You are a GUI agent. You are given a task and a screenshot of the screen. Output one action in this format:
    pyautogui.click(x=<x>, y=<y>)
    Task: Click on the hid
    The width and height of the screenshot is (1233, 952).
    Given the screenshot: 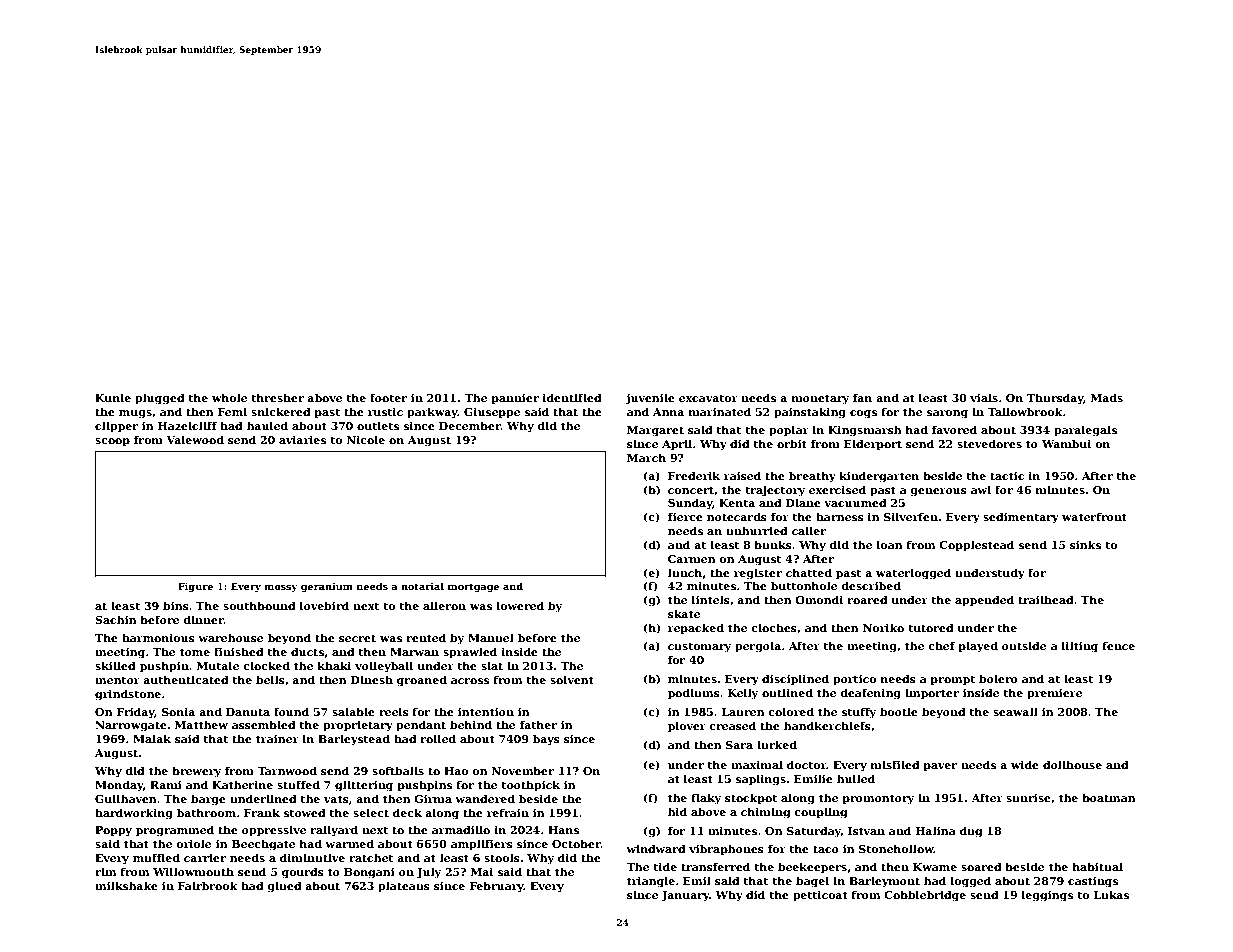 What is the action you would take?
    pyautogui.click(x=677, y=811)
